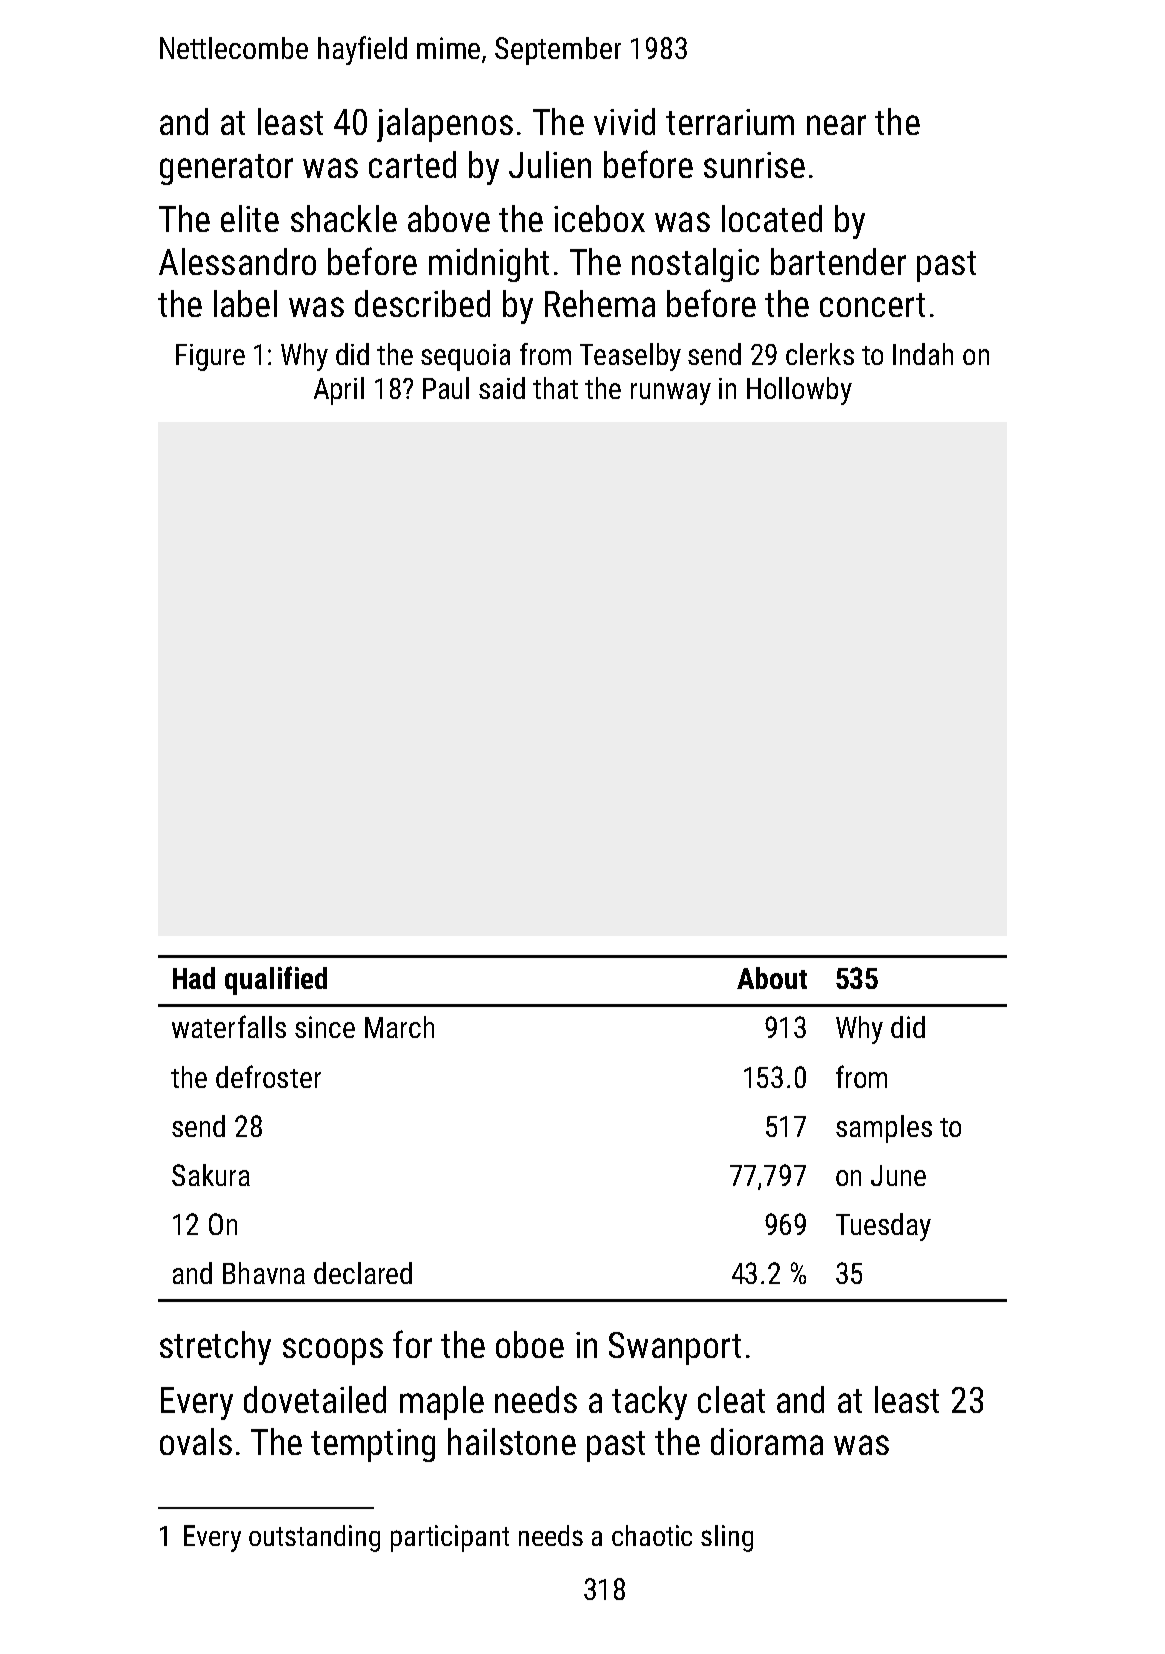  What do you see at coordinates (530, 1344) in the page?
I see `oboe` at bounding box center [530, 1344].
